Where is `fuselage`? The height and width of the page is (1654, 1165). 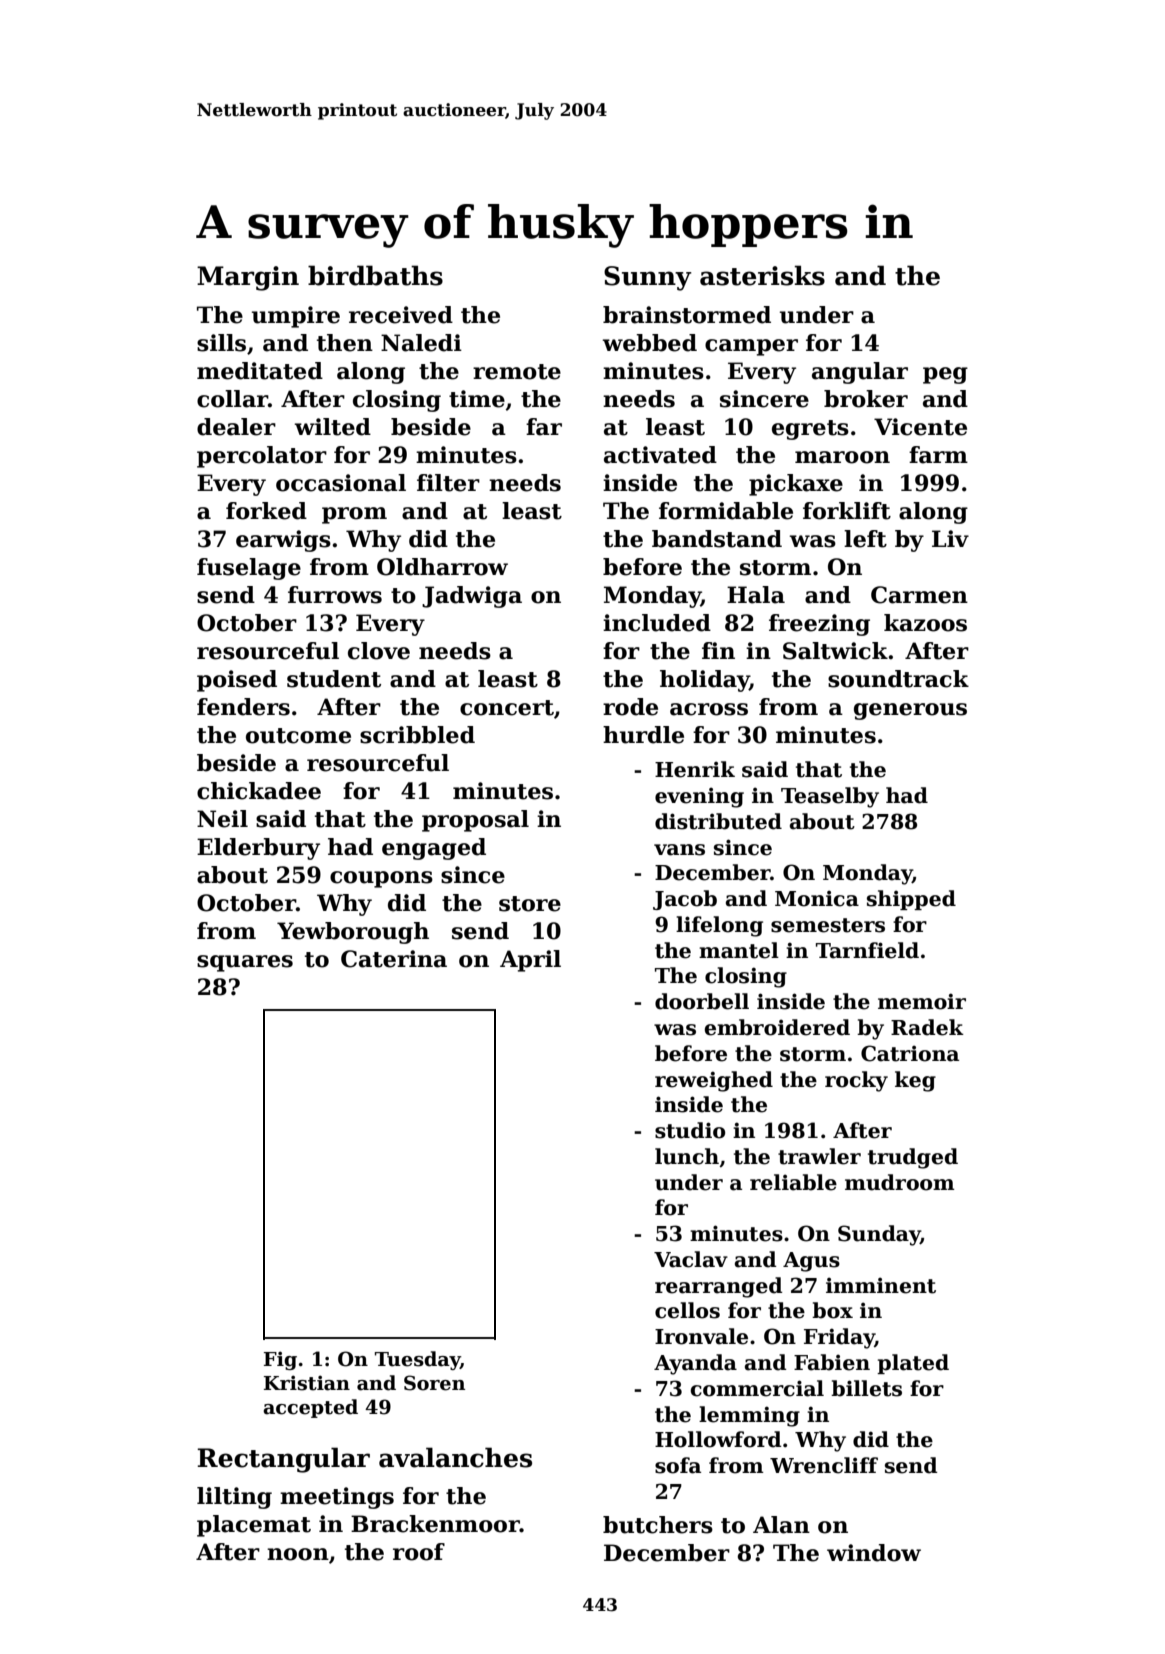
fuselage is located at coordinates (249, 569).
